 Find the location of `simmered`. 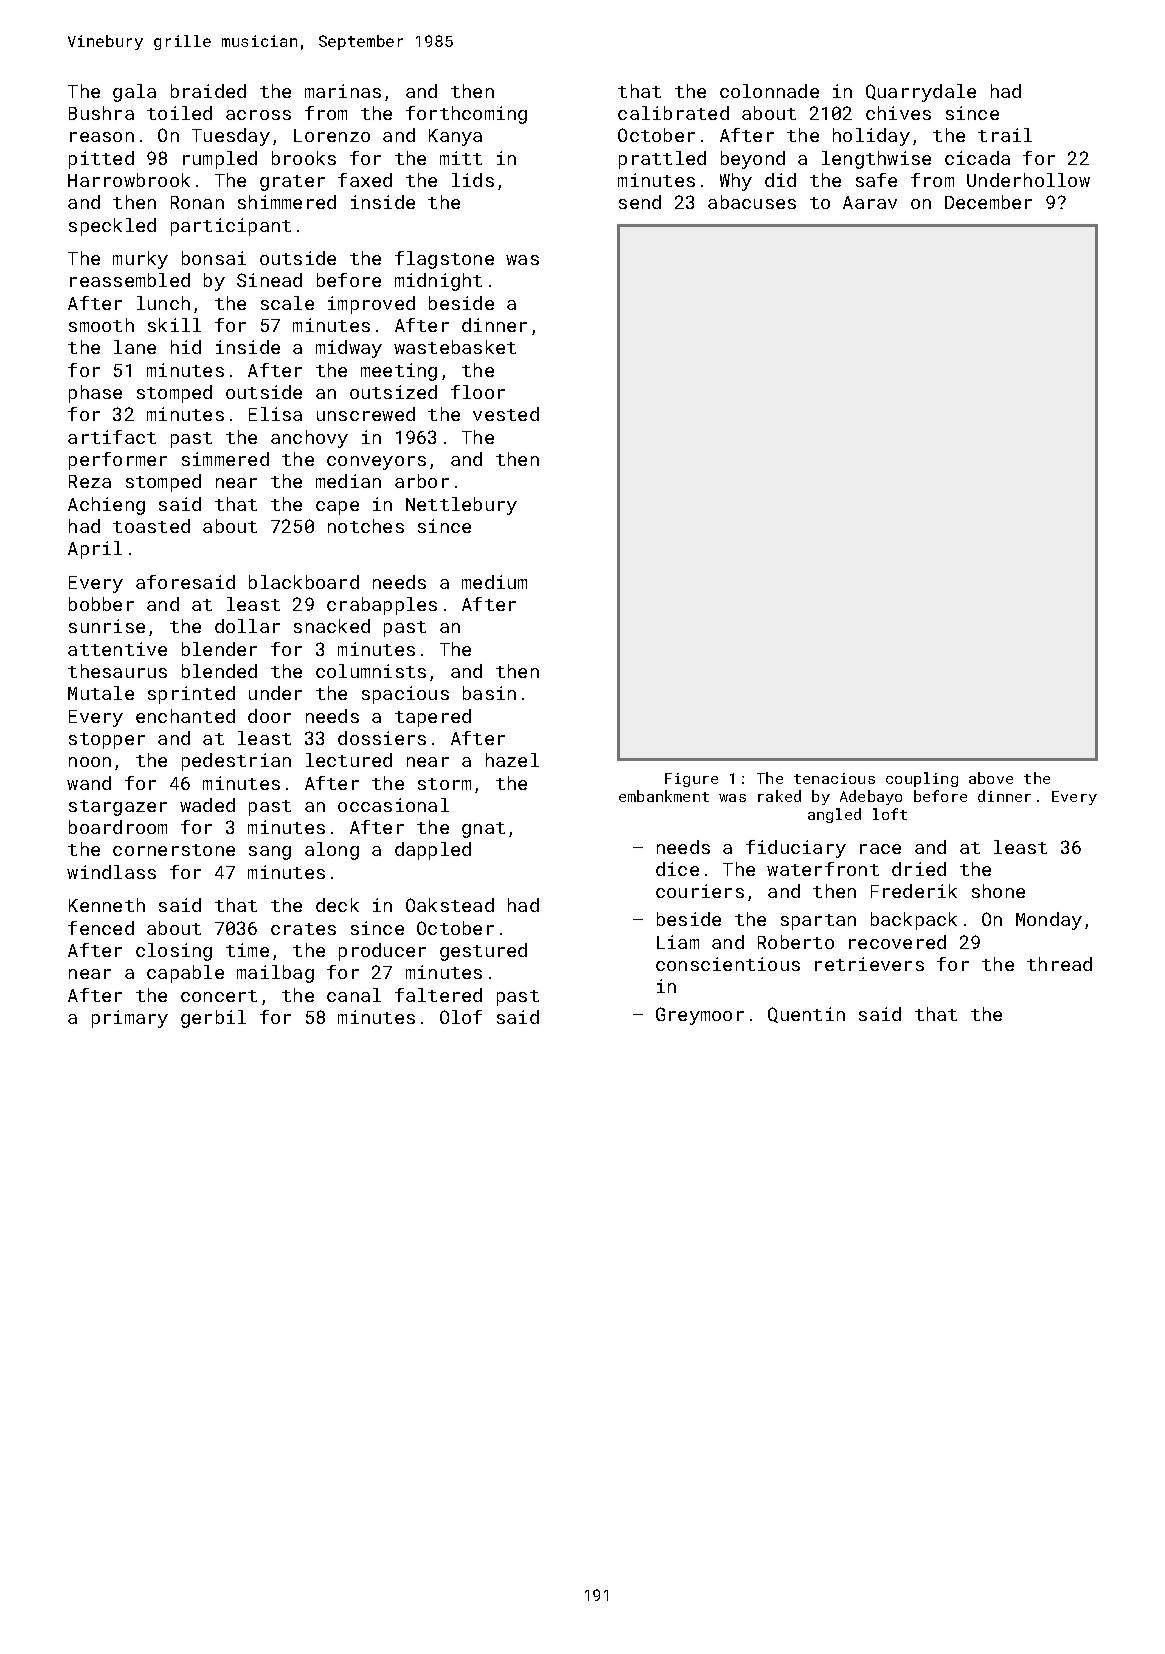

simmered is located at coordinates (225, 459).
